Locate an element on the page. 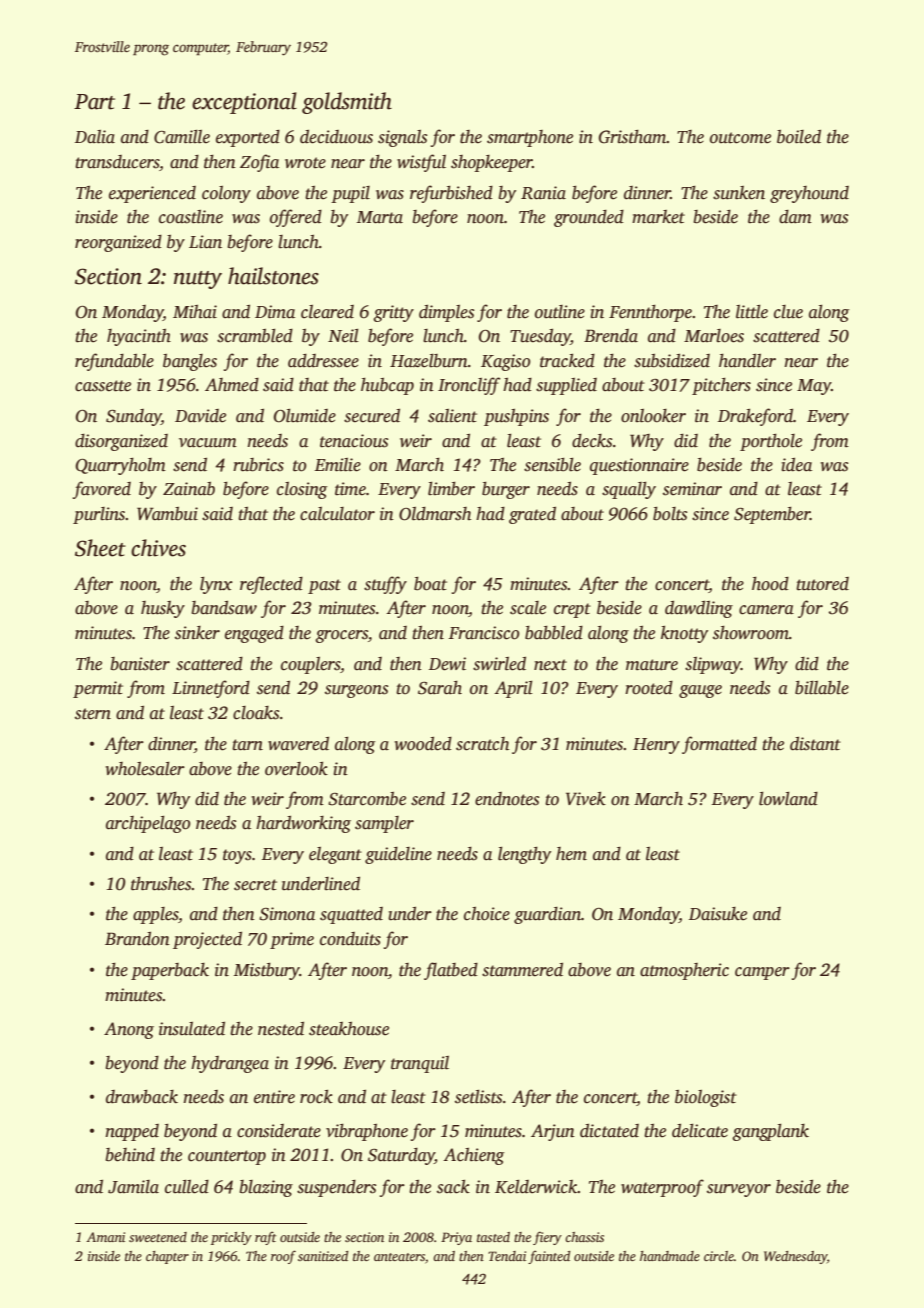 The image size is (924, 1308). limber is located at coordinates (451, 489).
